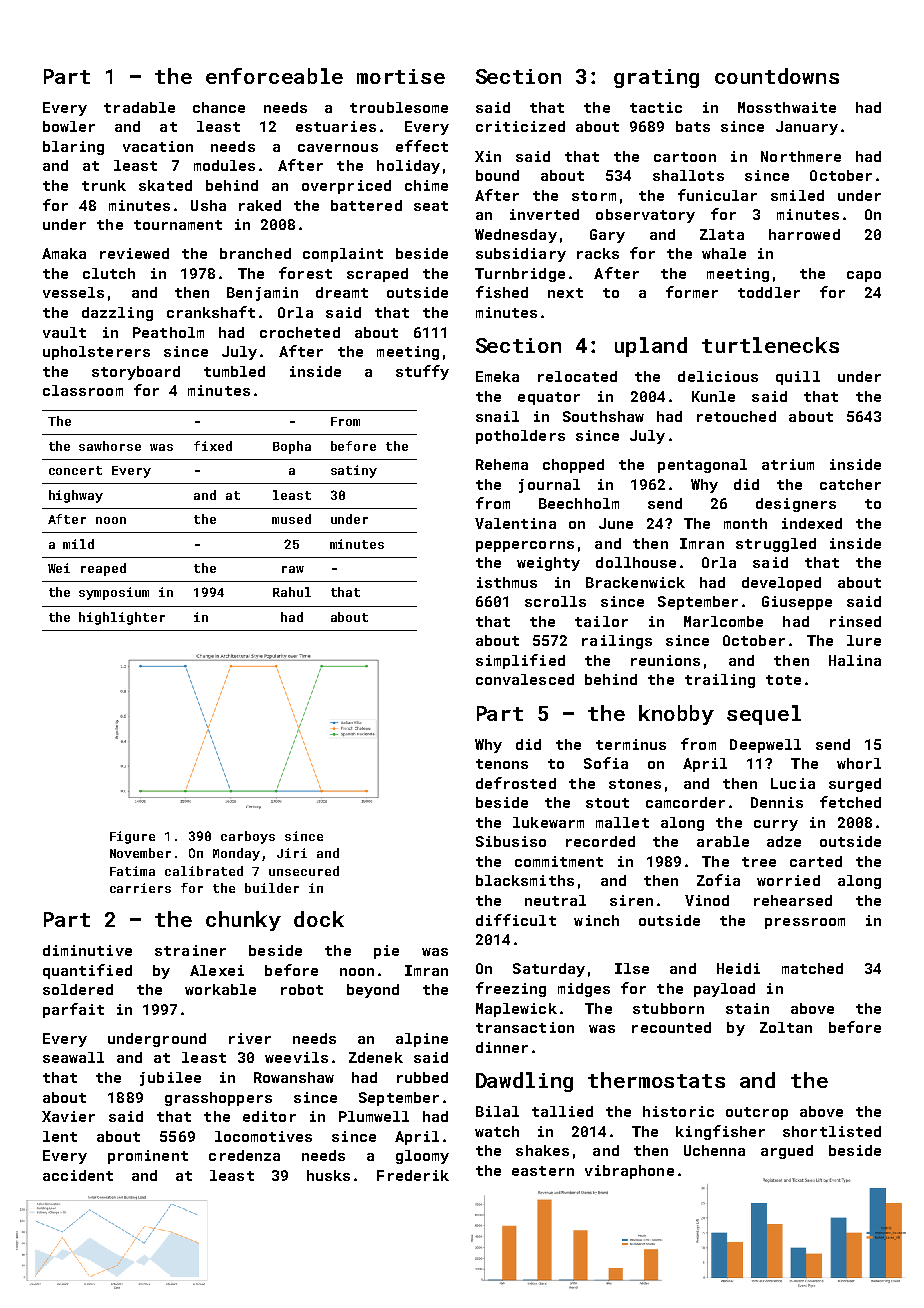  Describe the element at coordinates (787, 107) in the document. I see `Mossthwaite` at that location.
